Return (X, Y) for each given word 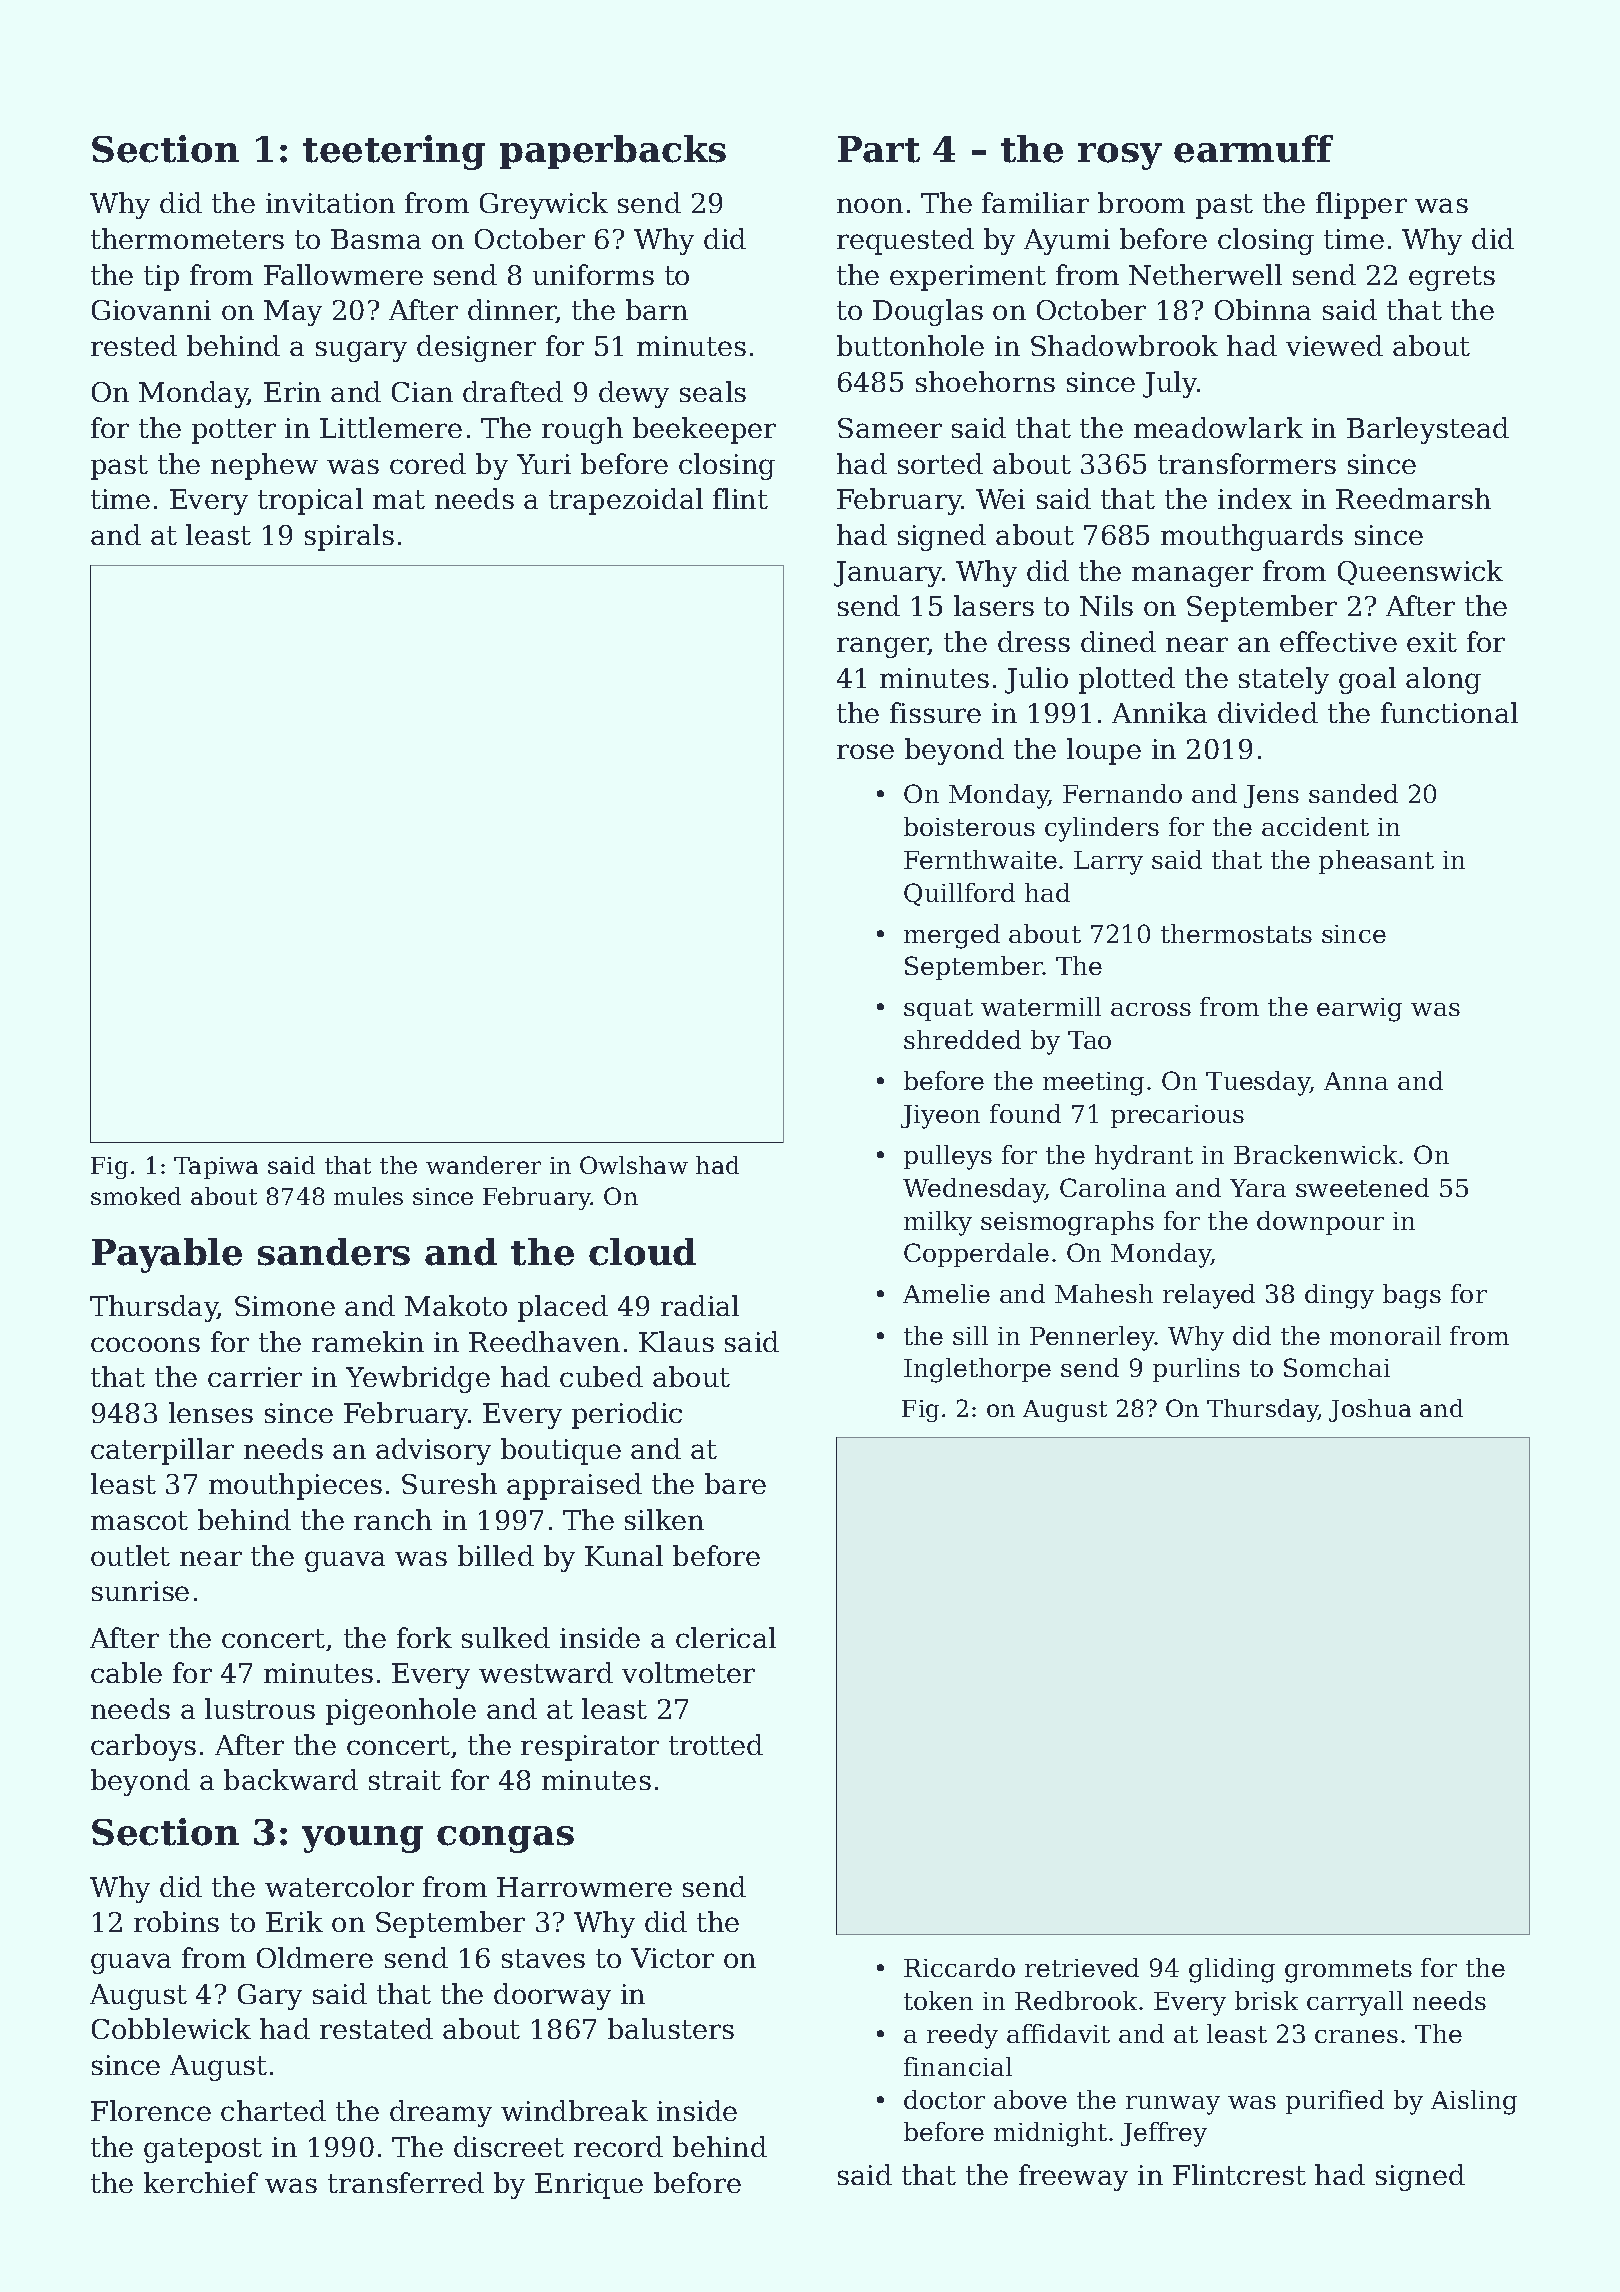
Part (879, 149)
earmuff (1253, 149)
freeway (1073, 2177)
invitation (330, 203)
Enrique (589, 2186)
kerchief (201, 2182)
